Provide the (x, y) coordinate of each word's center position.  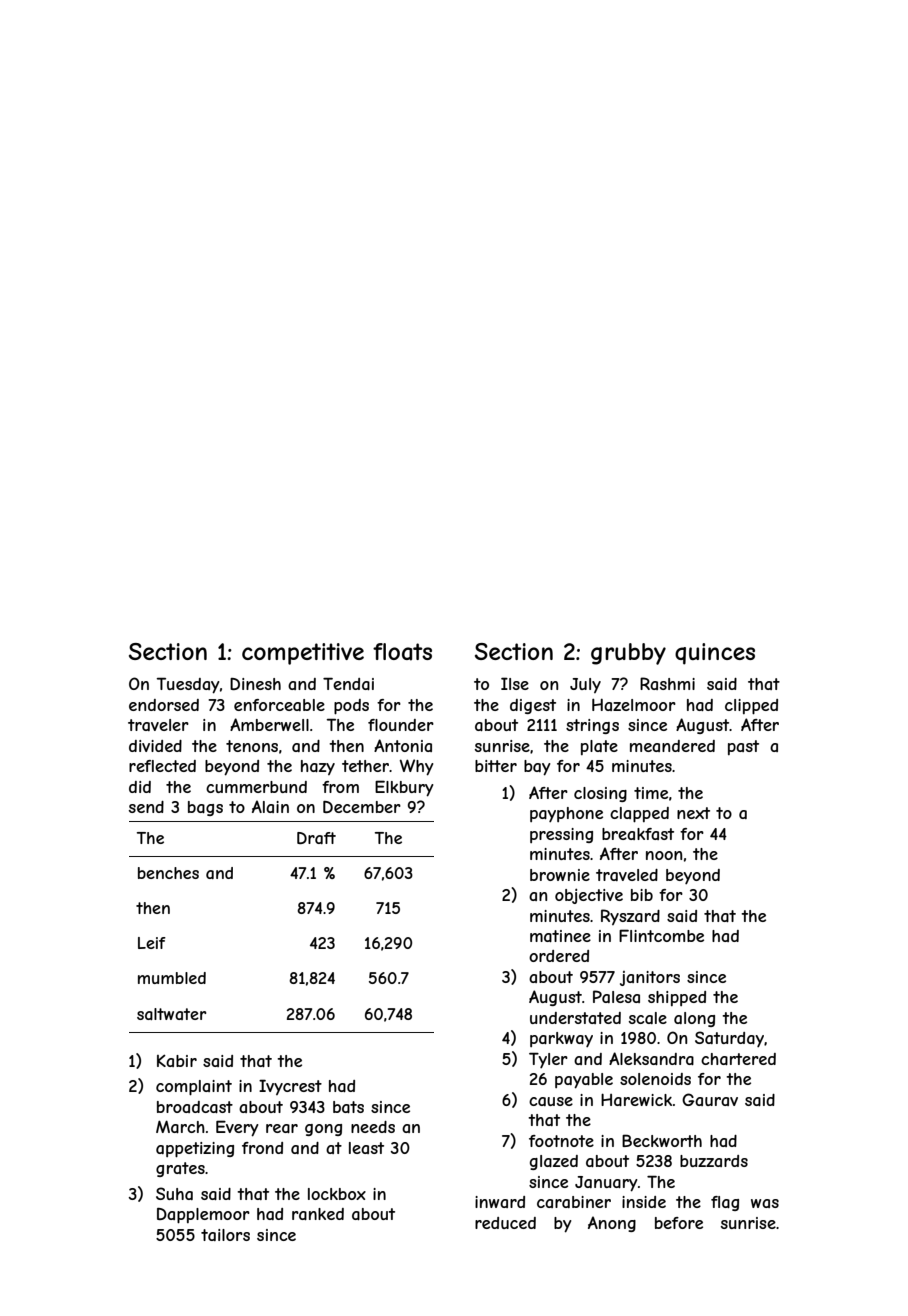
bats (348, 1107)
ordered (559, 956)
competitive (303, 654)
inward (500, 1202)
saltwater (171, 1014)
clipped (751, 707)
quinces (715, 654)
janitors (650, 978)
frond (262, 1148)
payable (584, 1081)
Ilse (515, 683)
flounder (401, 725)
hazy (318, 767)
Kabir (177, 1060)
